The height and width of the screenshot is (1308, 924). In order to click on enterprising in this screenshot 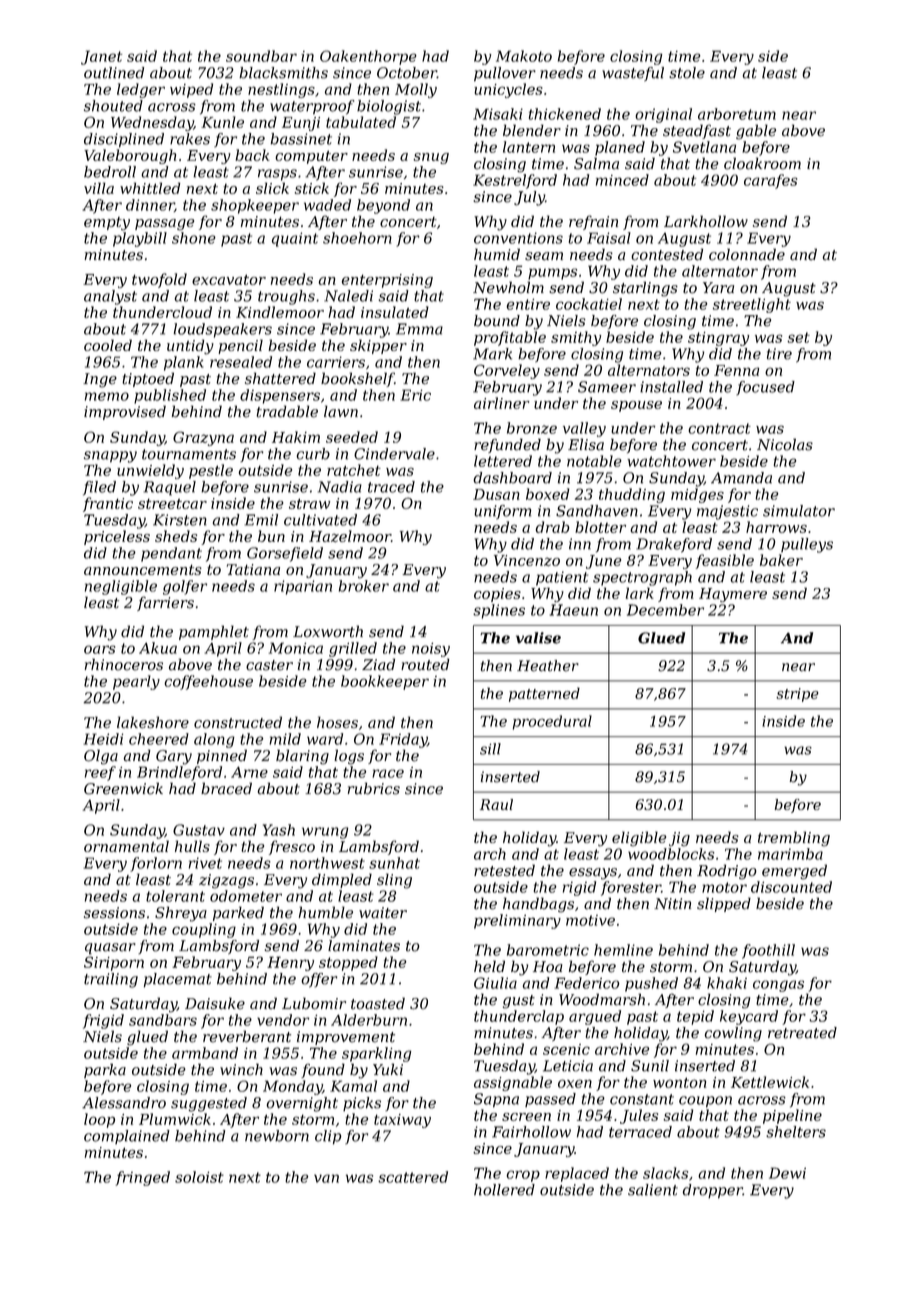, I will do `click(387, 281)`.
